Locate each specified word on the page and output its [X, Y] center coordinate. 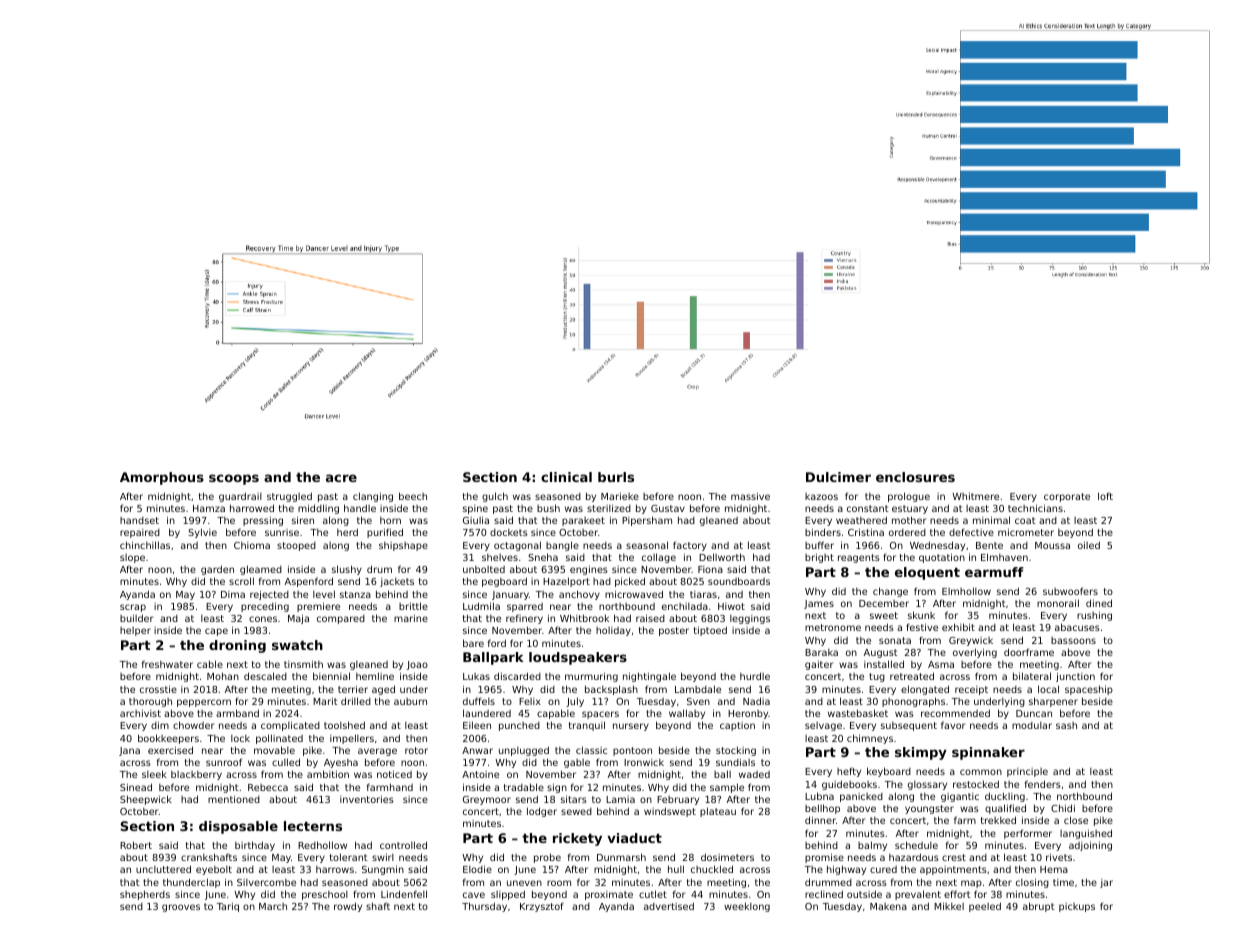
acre [341, 478]
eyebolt [214, 870]
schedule [916, 845]
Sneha [543, 557]
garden [217, 570]
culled [286, 762]
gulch [495, 497]
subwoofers [1070, 591]
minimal [991, 520]
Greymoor [487, 800]
